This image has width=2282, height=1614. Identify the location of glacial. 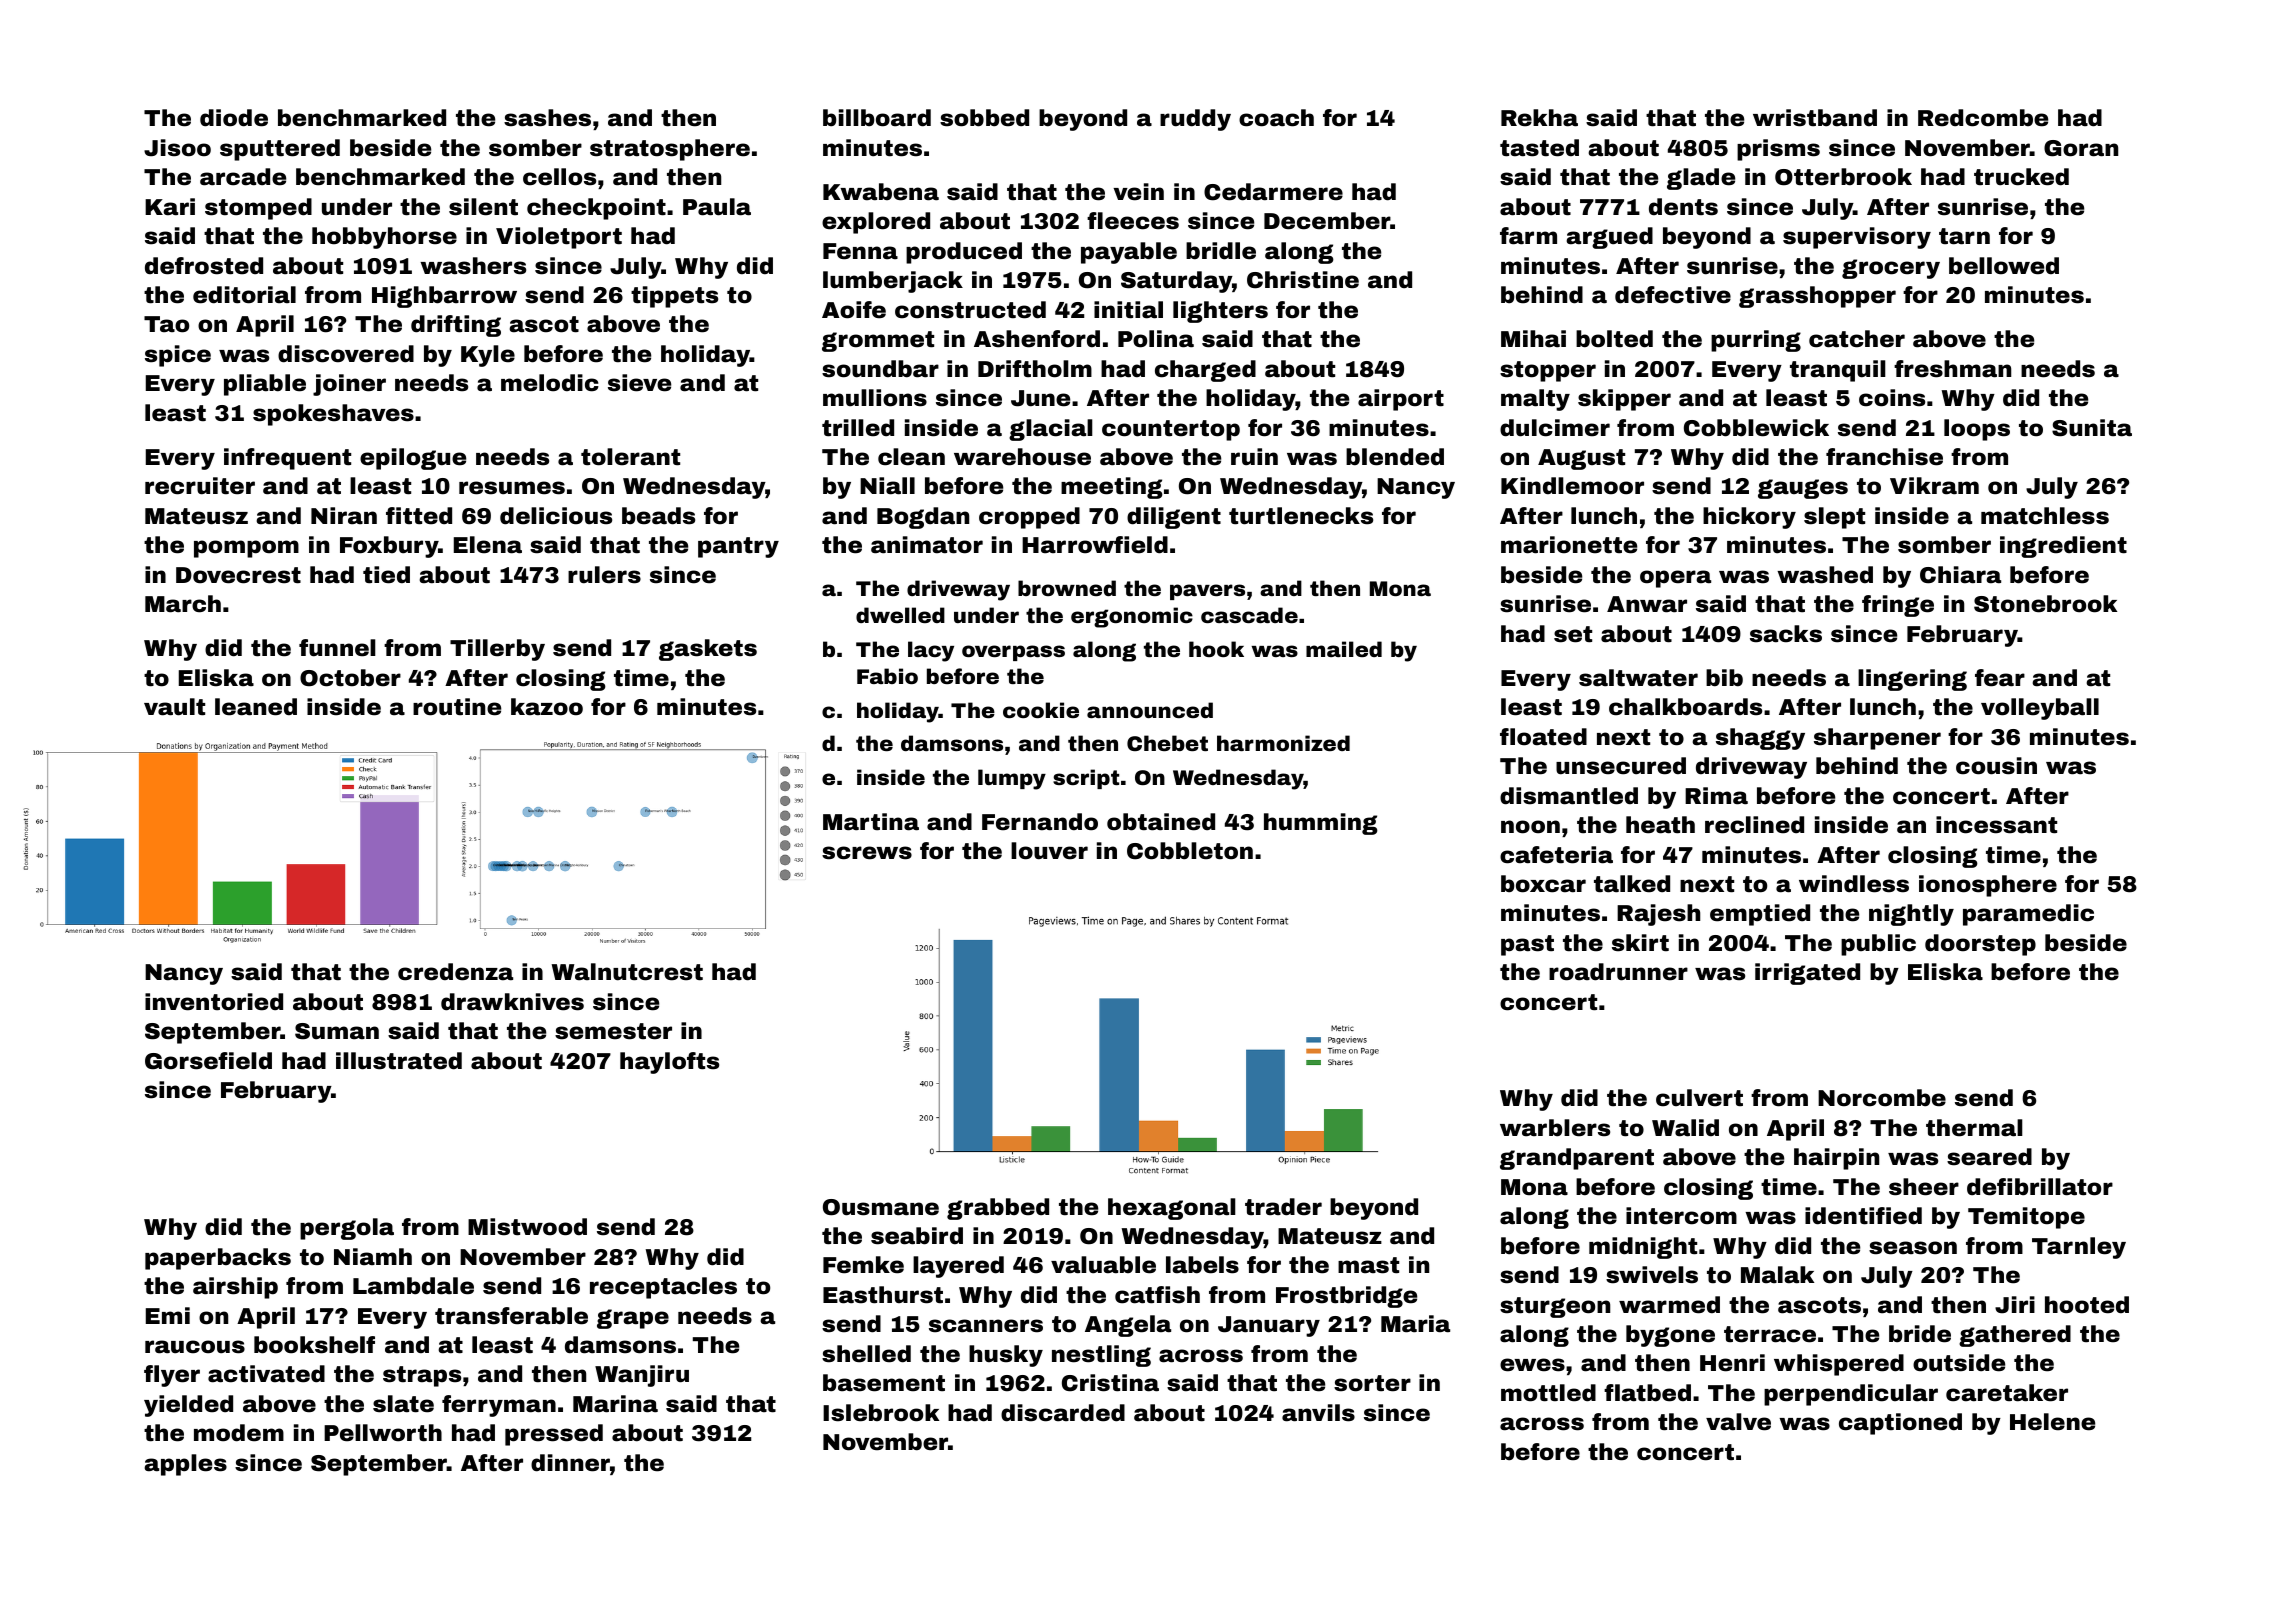
(1051, 430).
